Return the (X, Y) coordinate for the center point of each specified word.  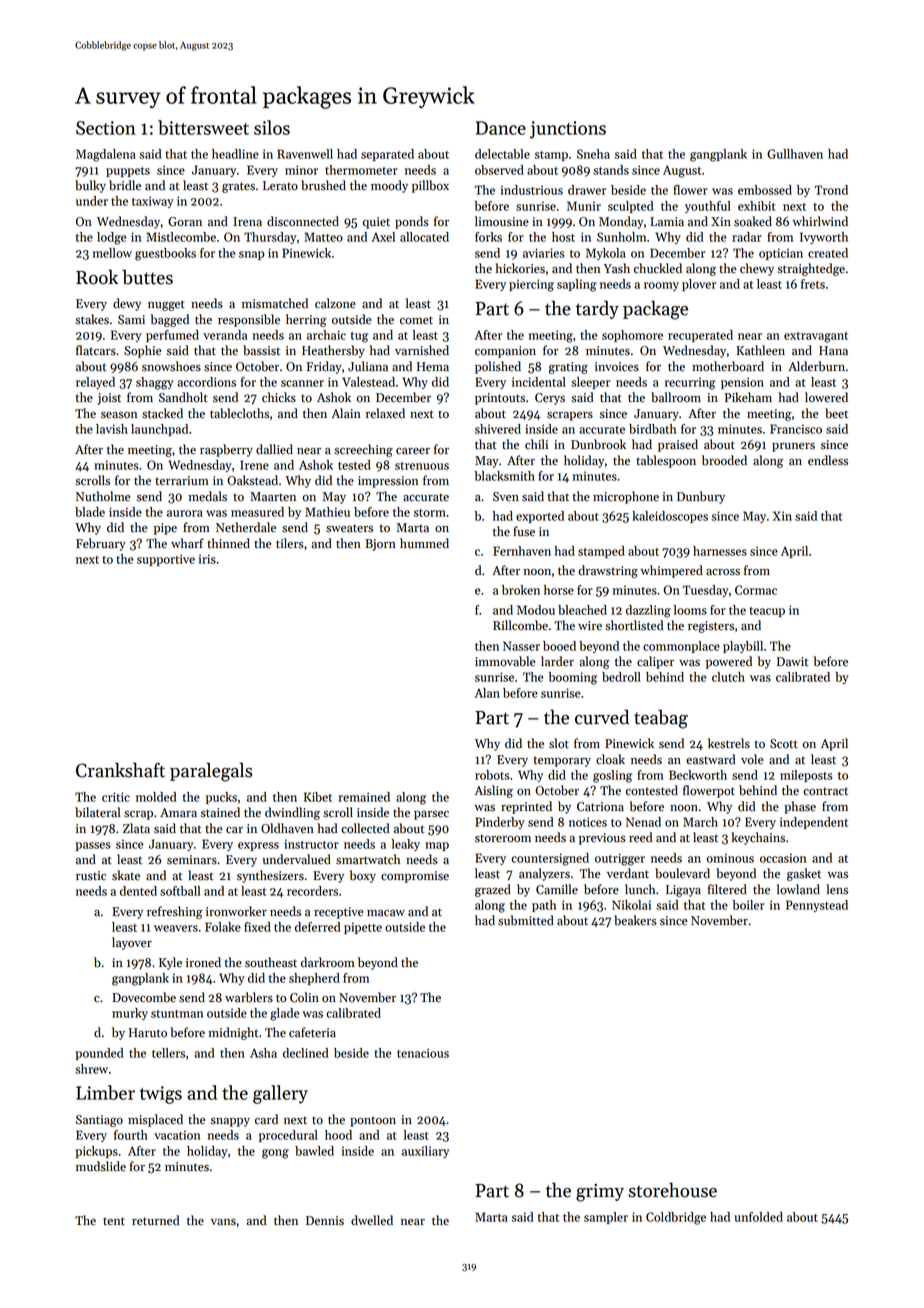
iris (207, 559)
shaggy (155, 383)
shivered (498, 429)
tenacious (423, 1053)
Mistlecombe (181, 237)
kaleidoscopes (670, 517)
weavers (176, 928)
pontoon (373, 1121)
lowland (798, 889)
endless (828, 460)
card (266, 1119)
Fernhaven (522, 551)
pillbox (430, 186)
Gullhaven (795, 154)
